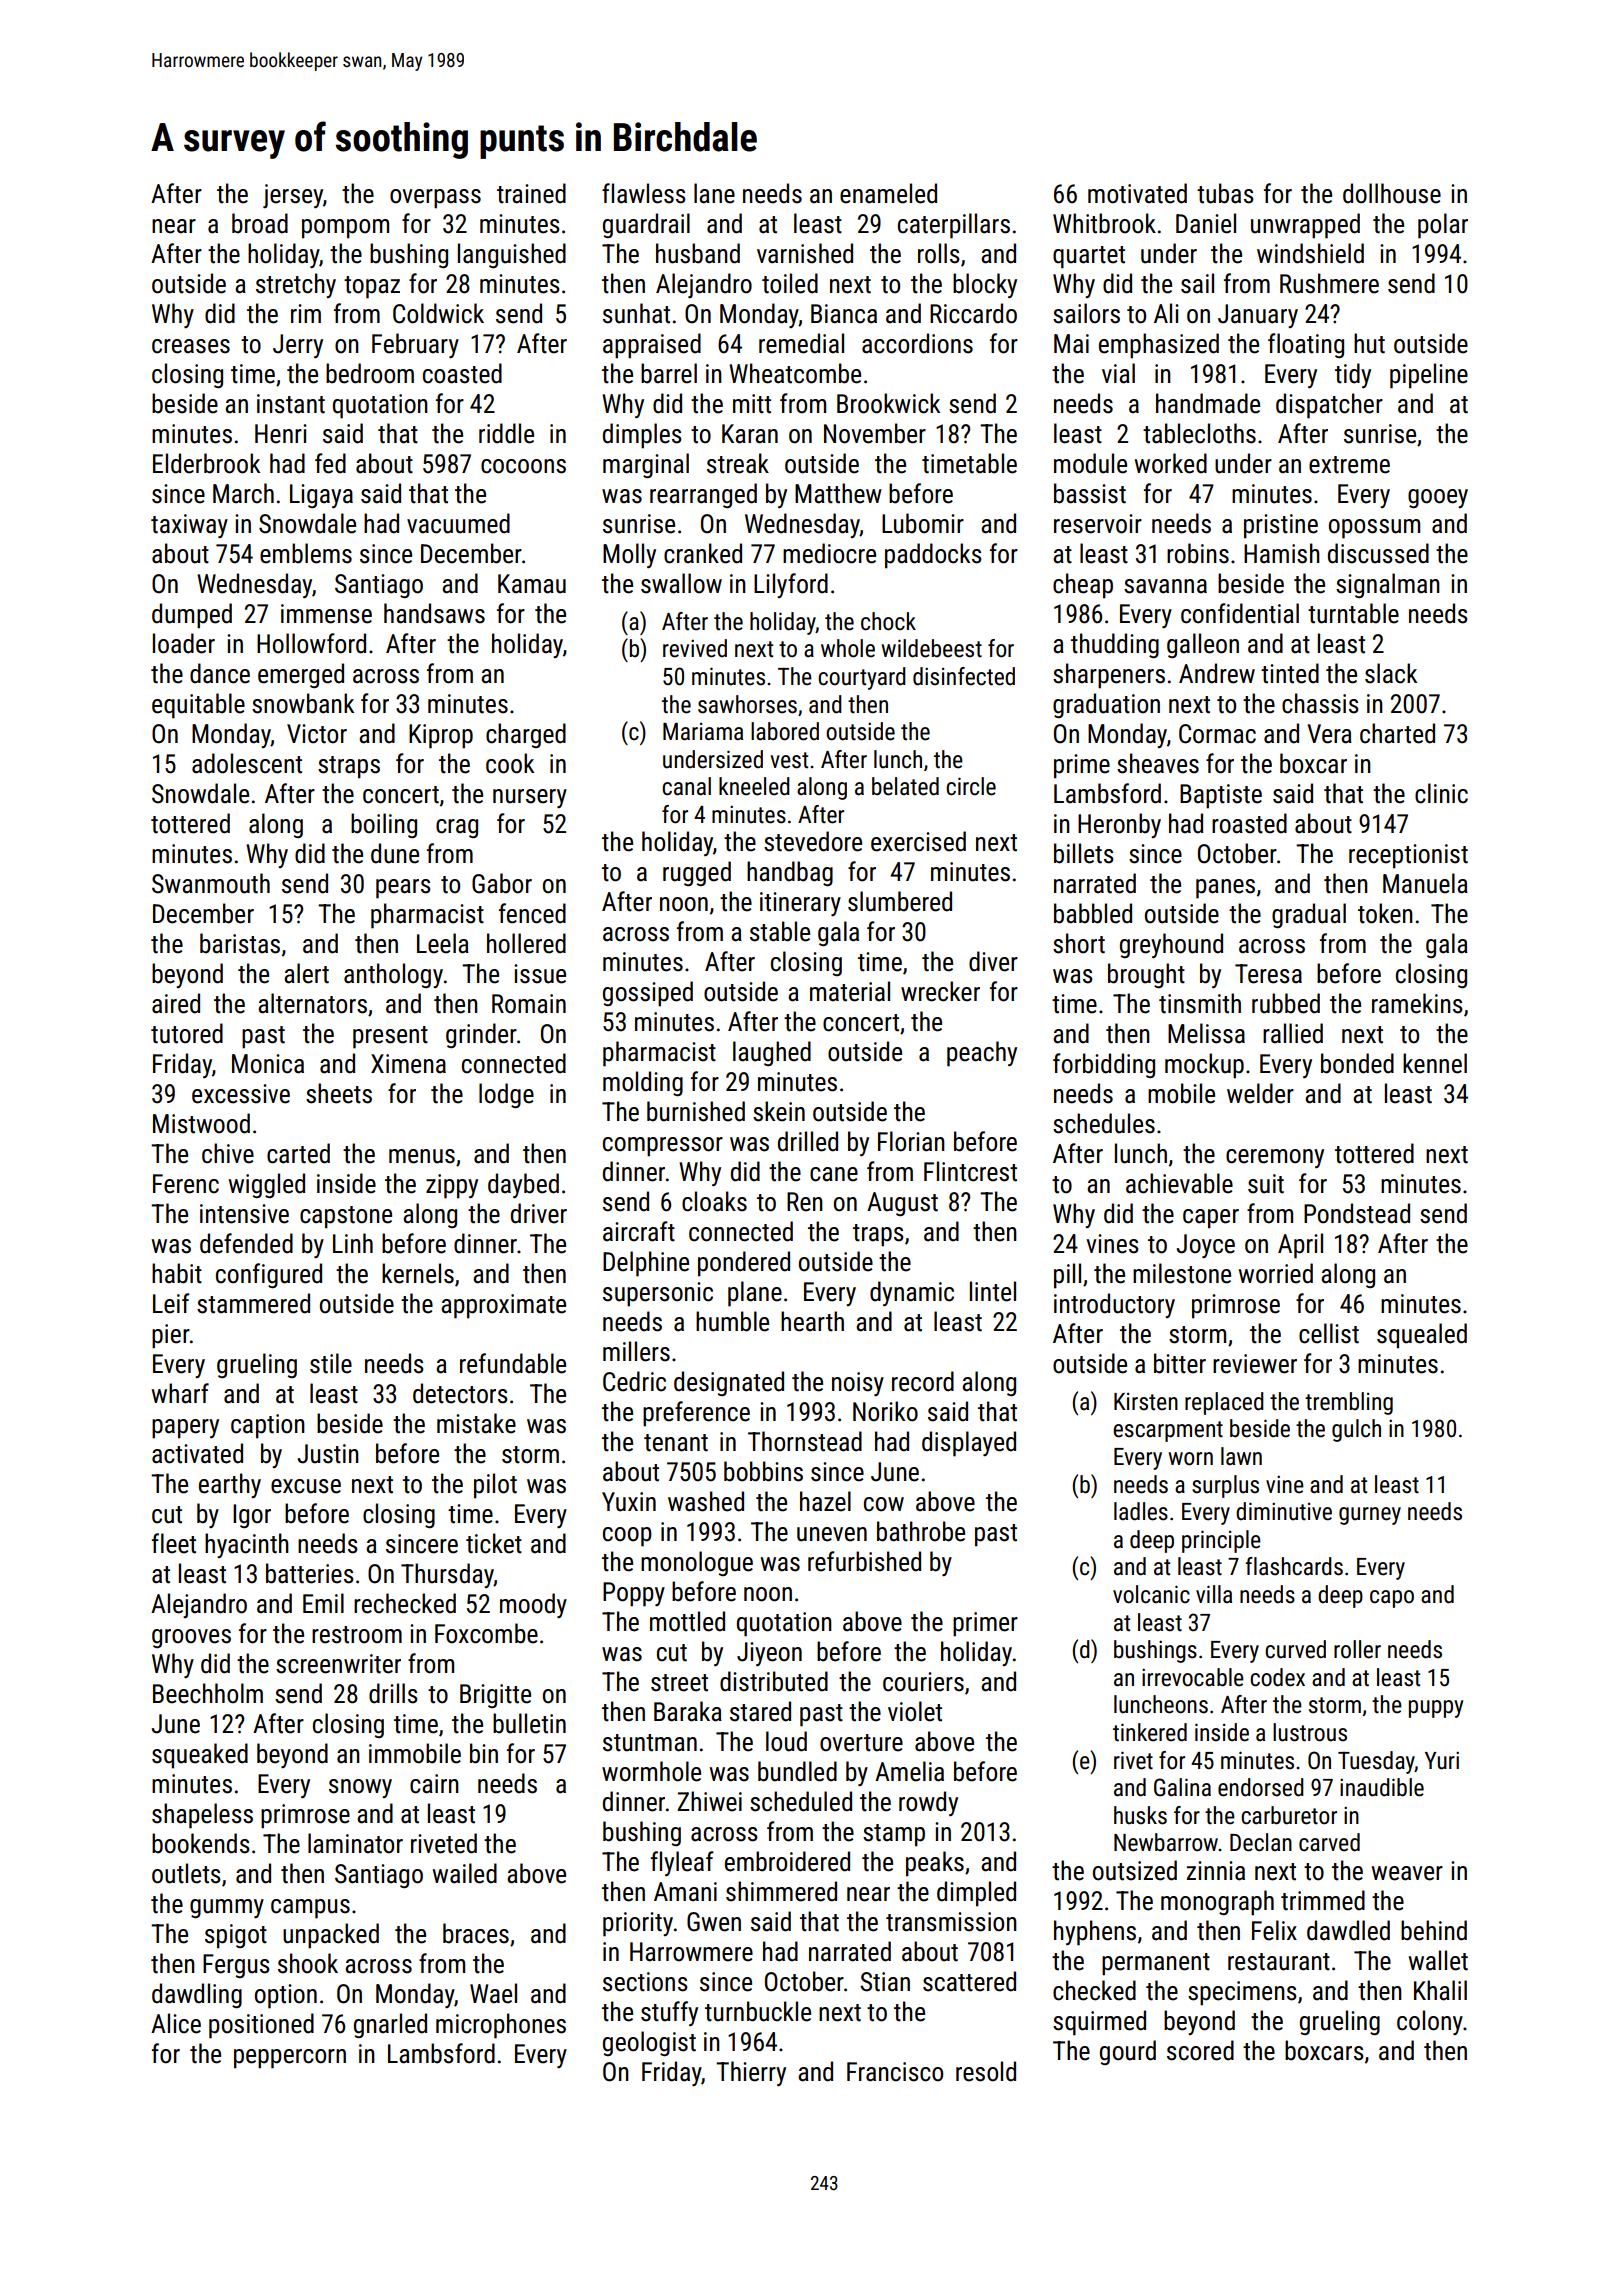  What do you see at coordinates (832, 1534) in the screenshot?
I see `uneven` at bounding box center [832, 1534].
